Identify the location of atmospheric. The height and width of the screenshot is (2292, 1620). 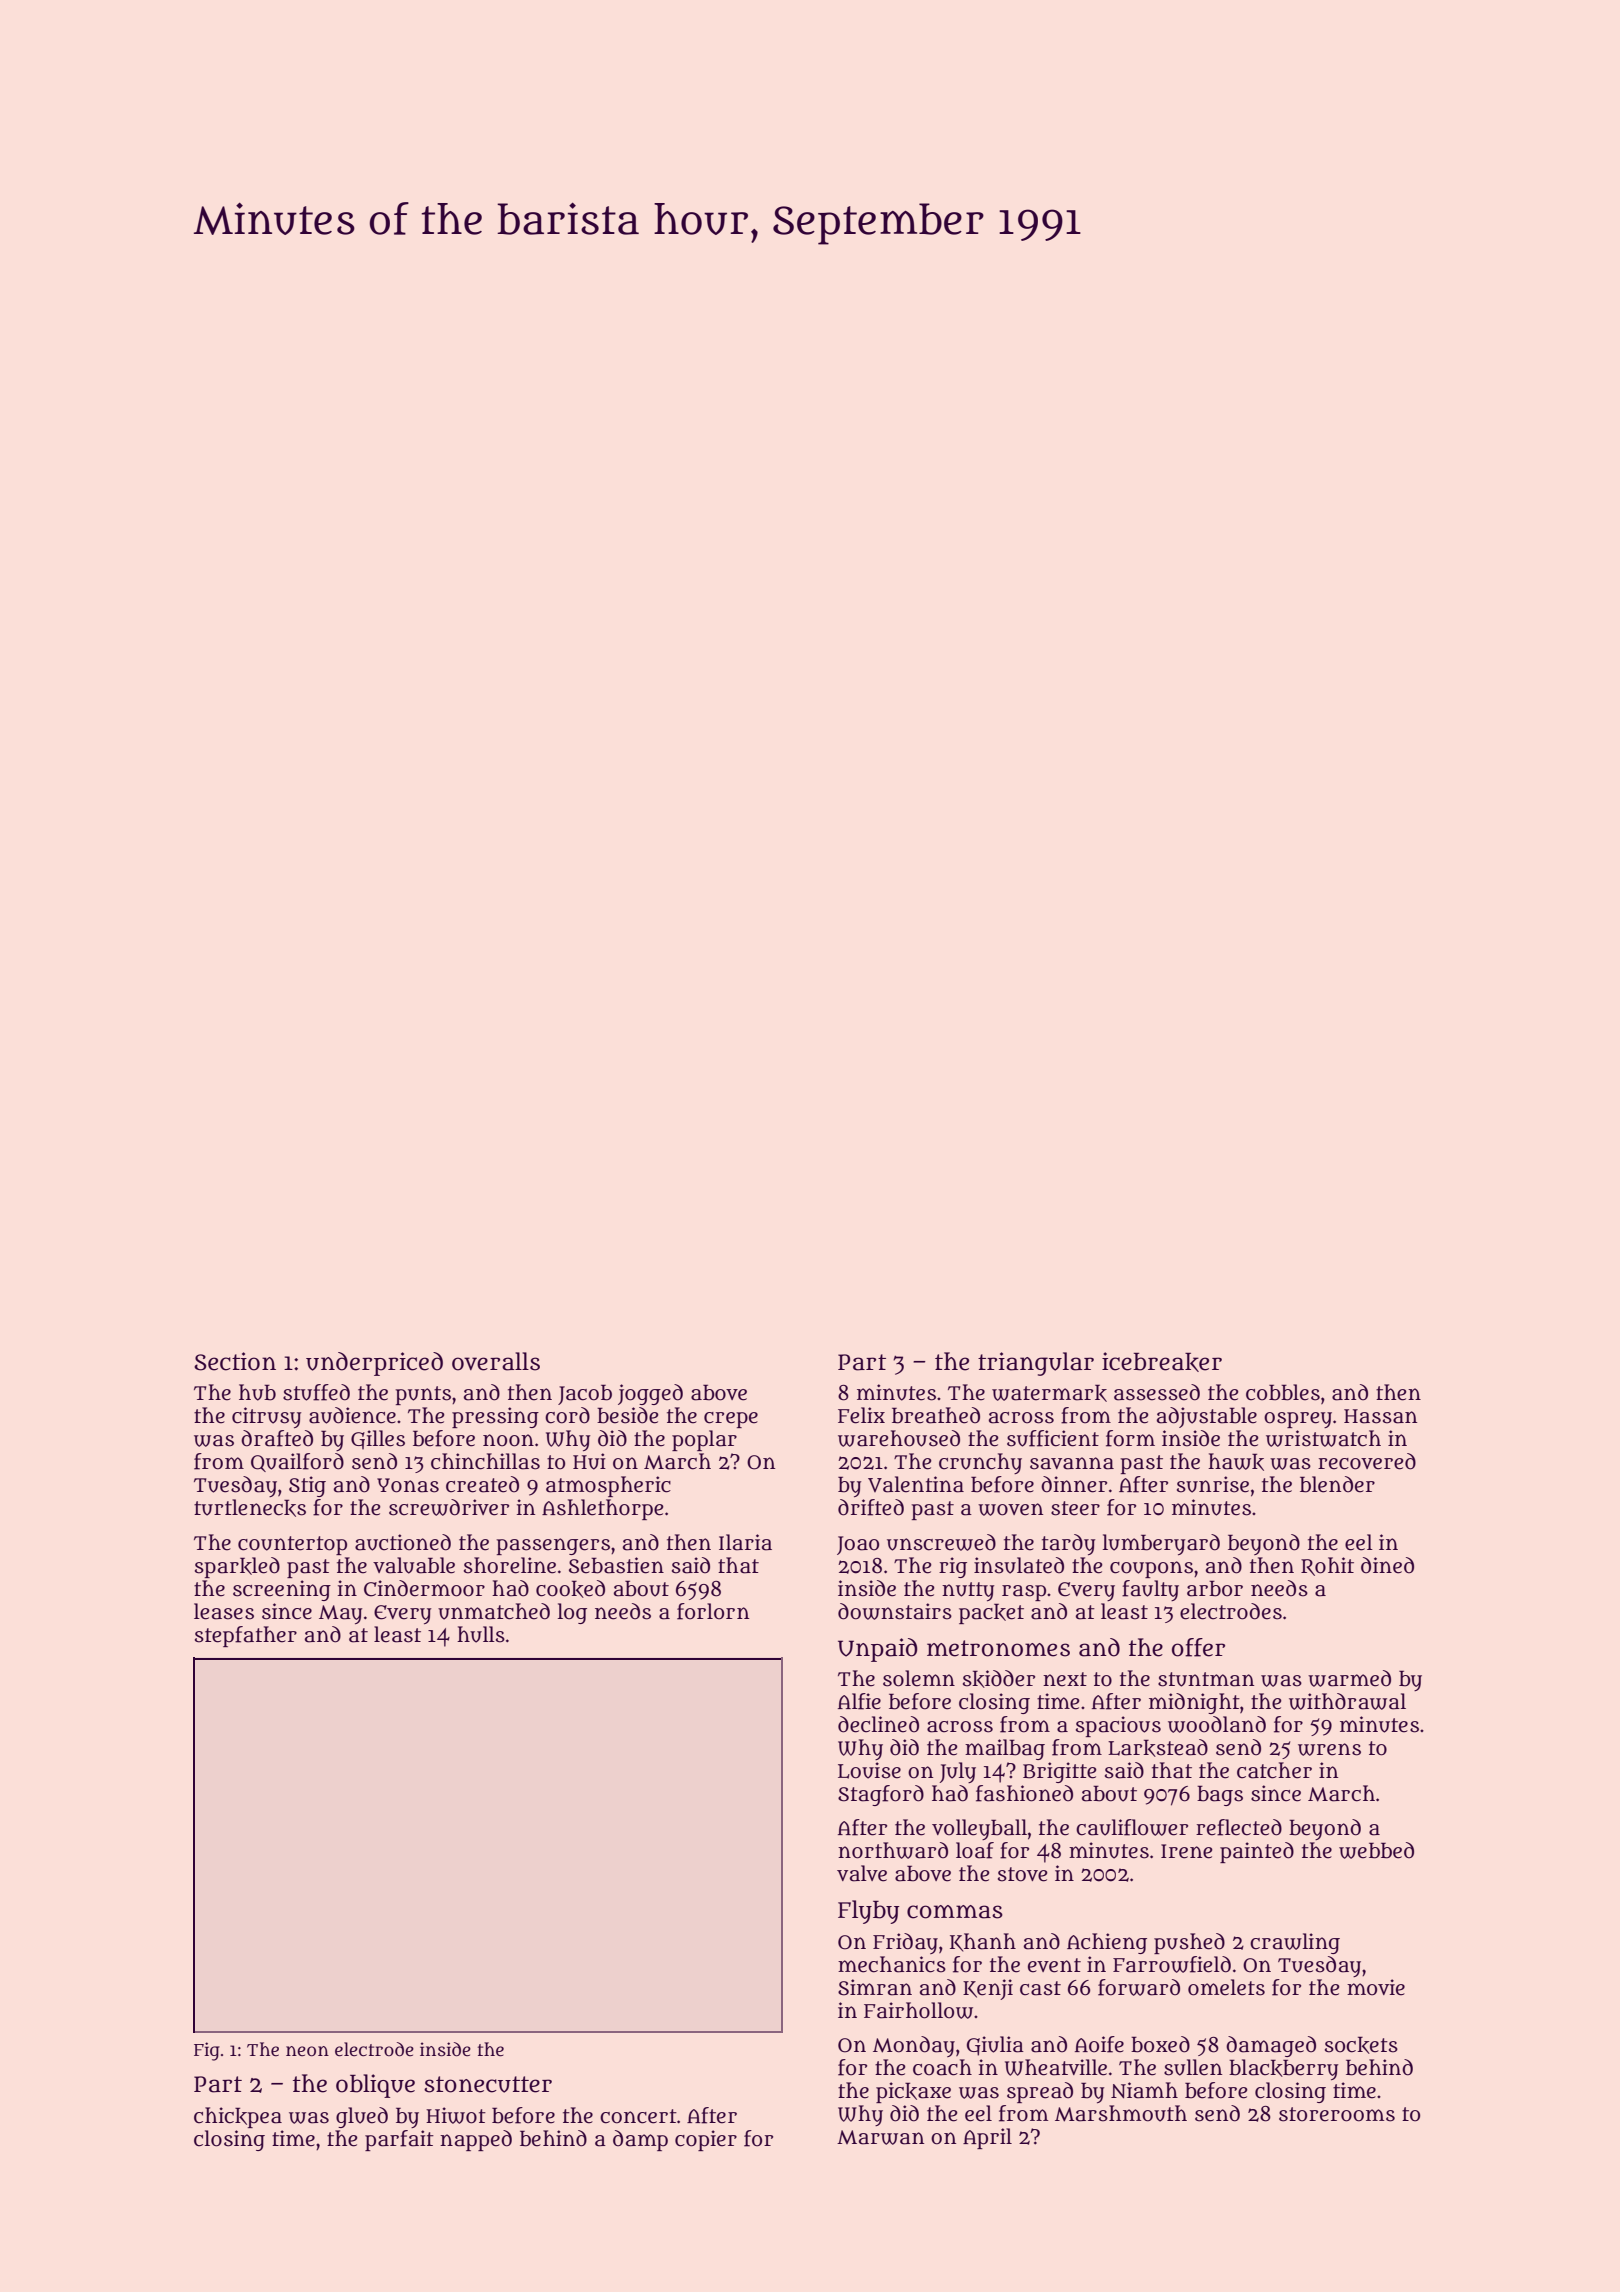
(608, 1486).
